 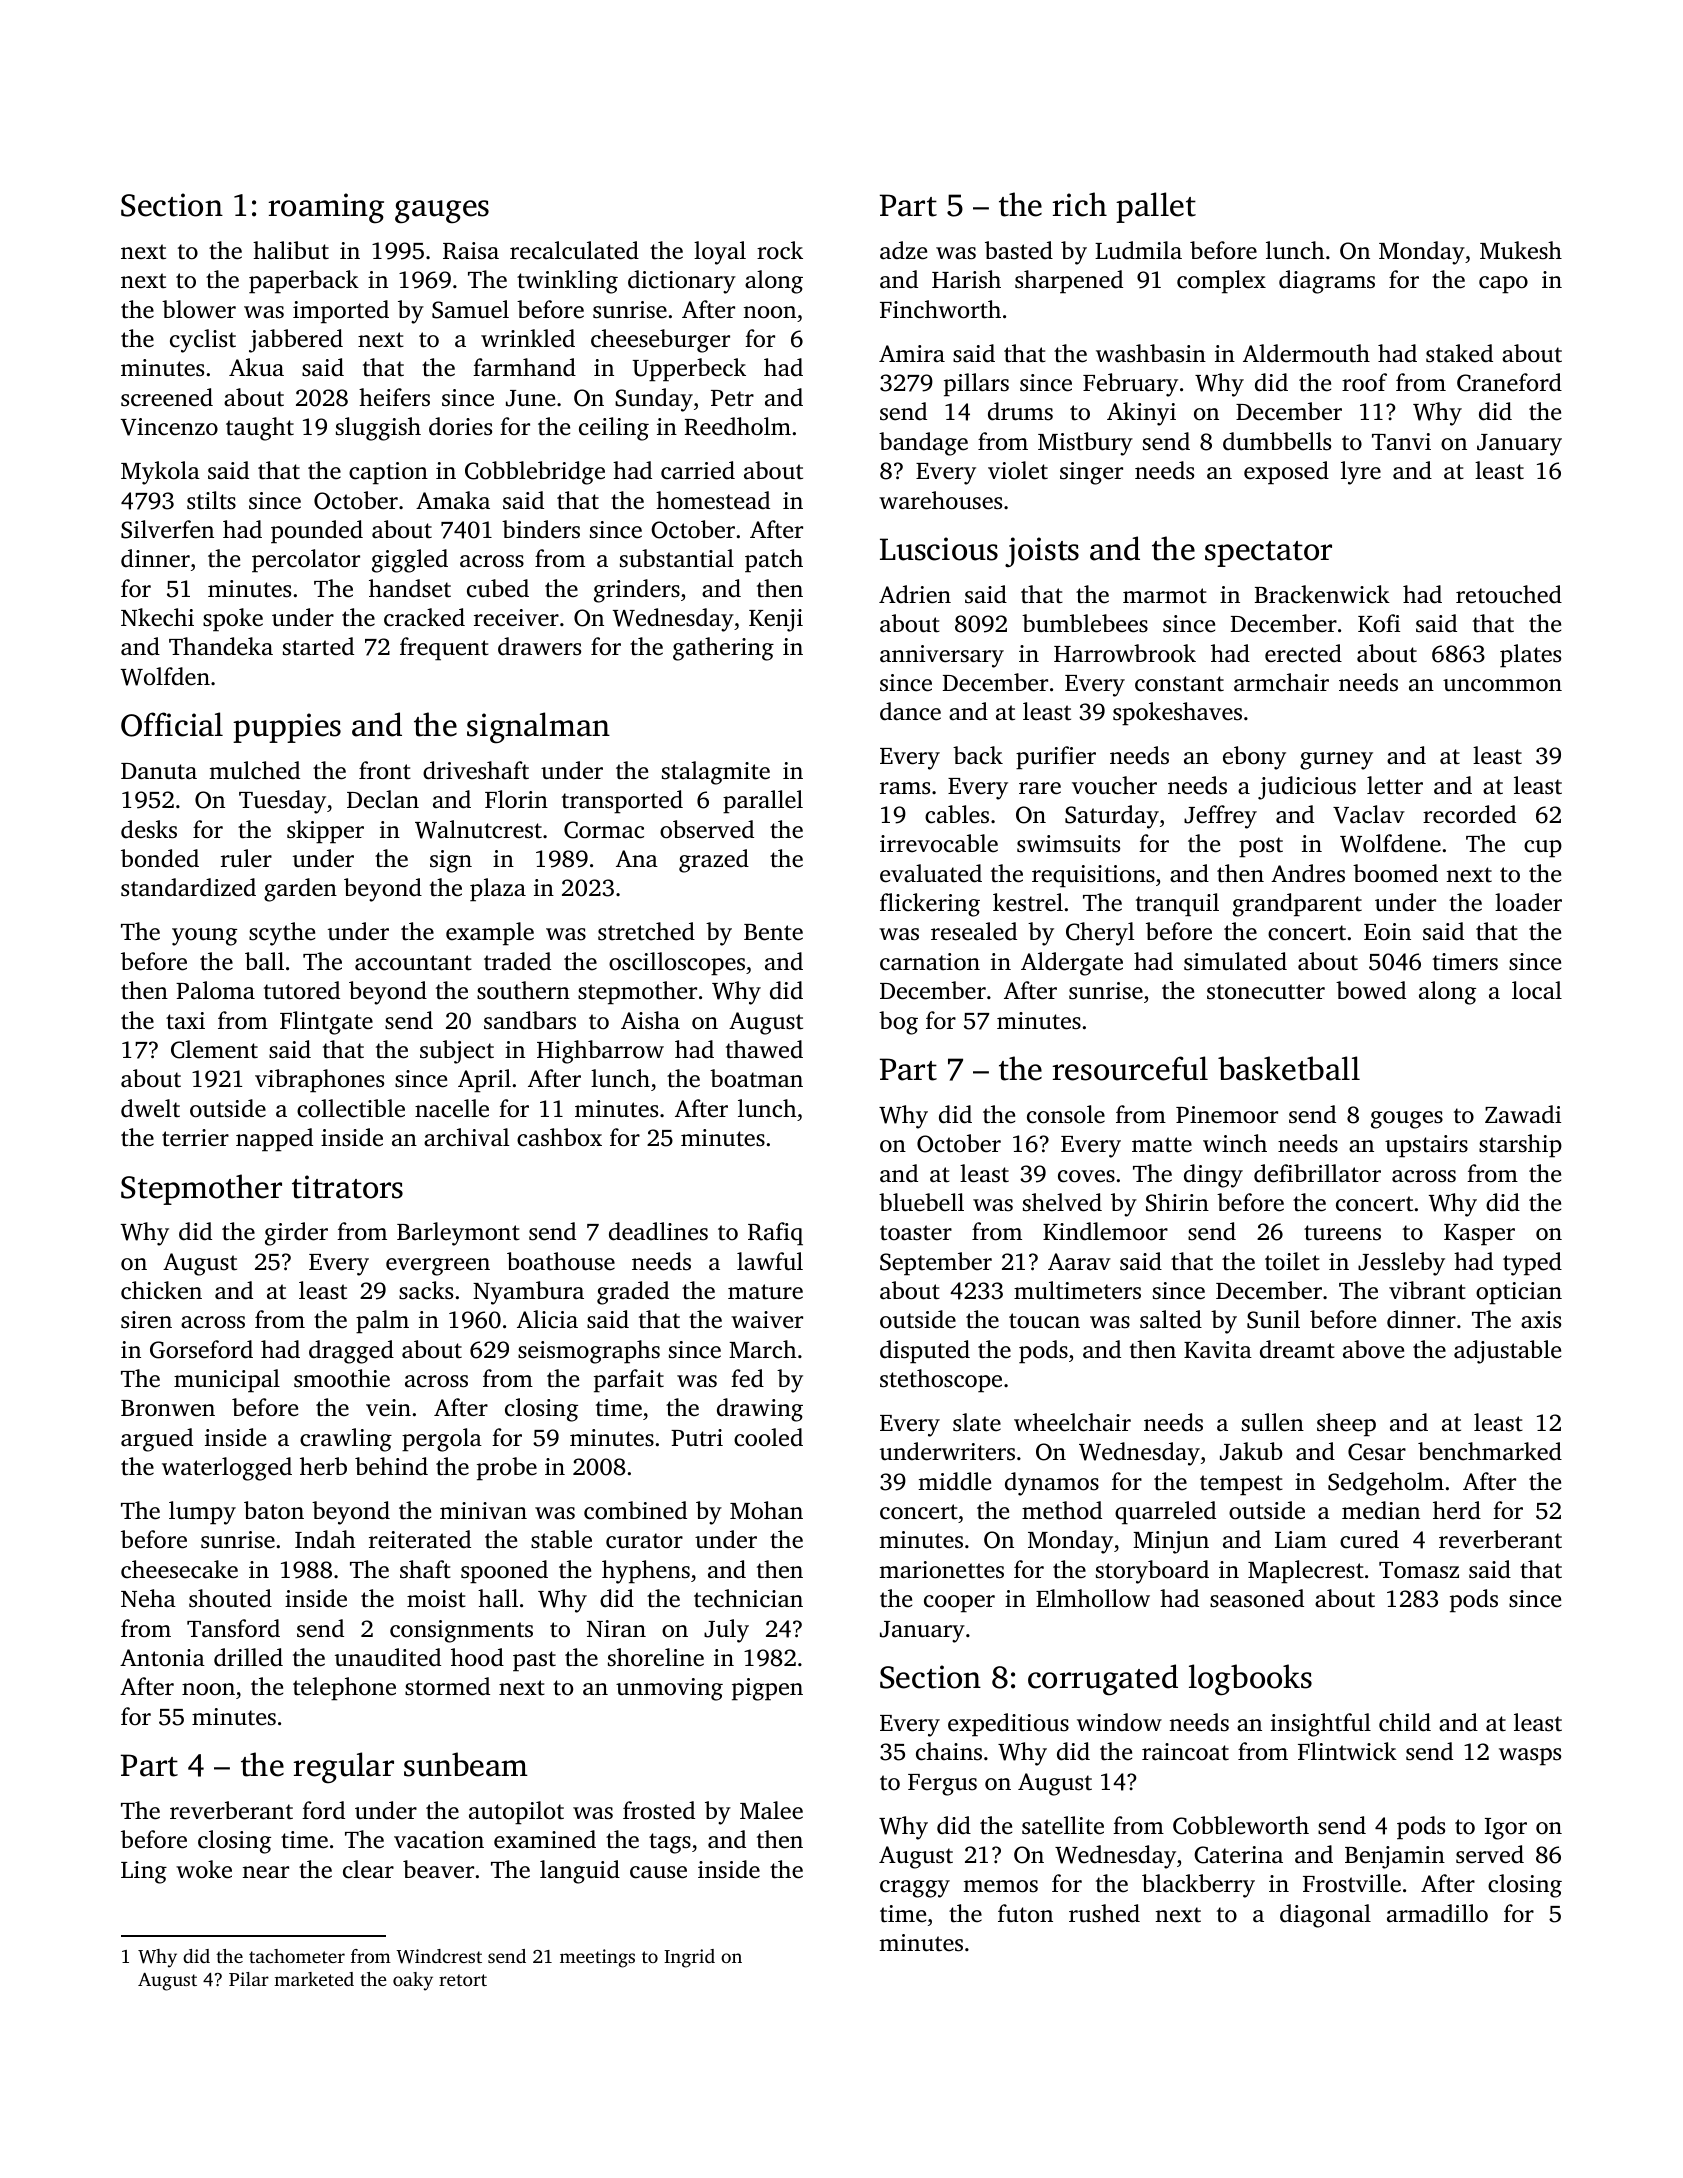 What do you see at coordinates (199, 309) in the screenshot?
I see `blower` at bounding box center [199, 309].
